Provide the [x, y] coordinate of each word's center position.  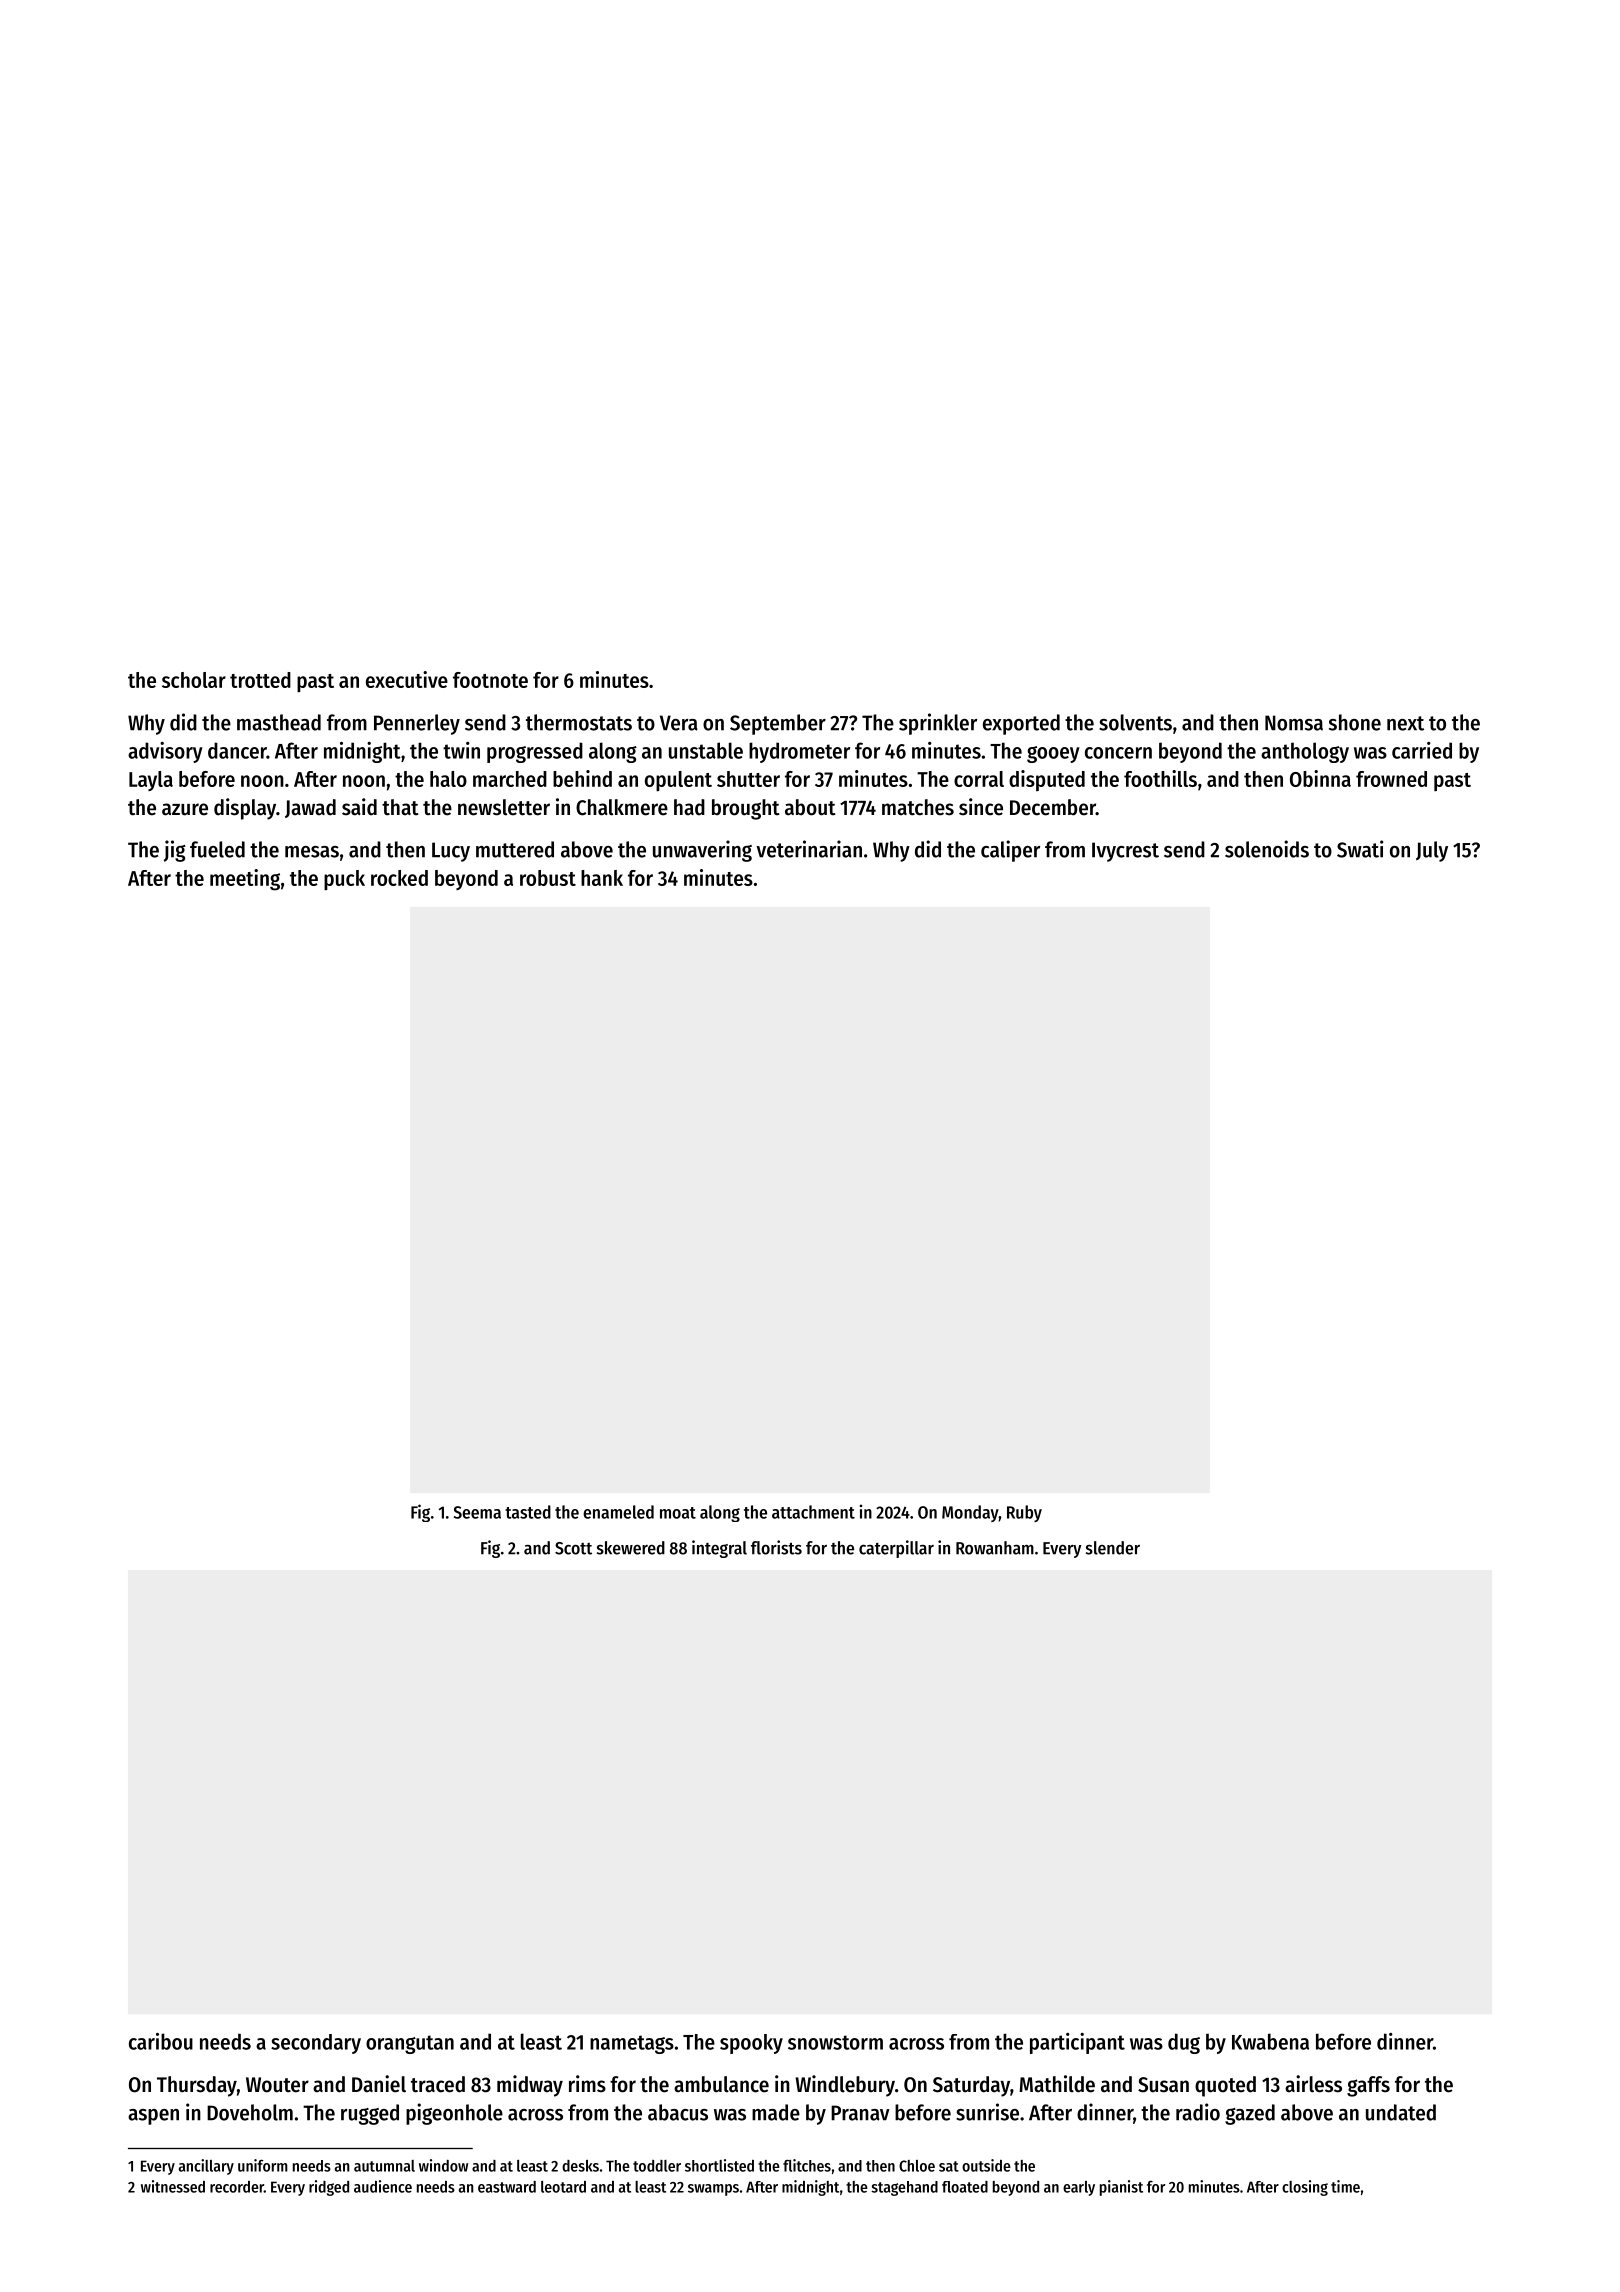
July [1432, 851]
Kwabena [1270, 2041]
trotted [260, 680]
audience [383, 2186]
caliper [1010, 851]
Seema [477, 1512]
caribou [161, 2041]
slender [1113, 1548]
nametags [632, 2044]
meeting [245, 880]
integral [719, 1549]
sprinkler [938, 724]
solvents [1135, 722]
